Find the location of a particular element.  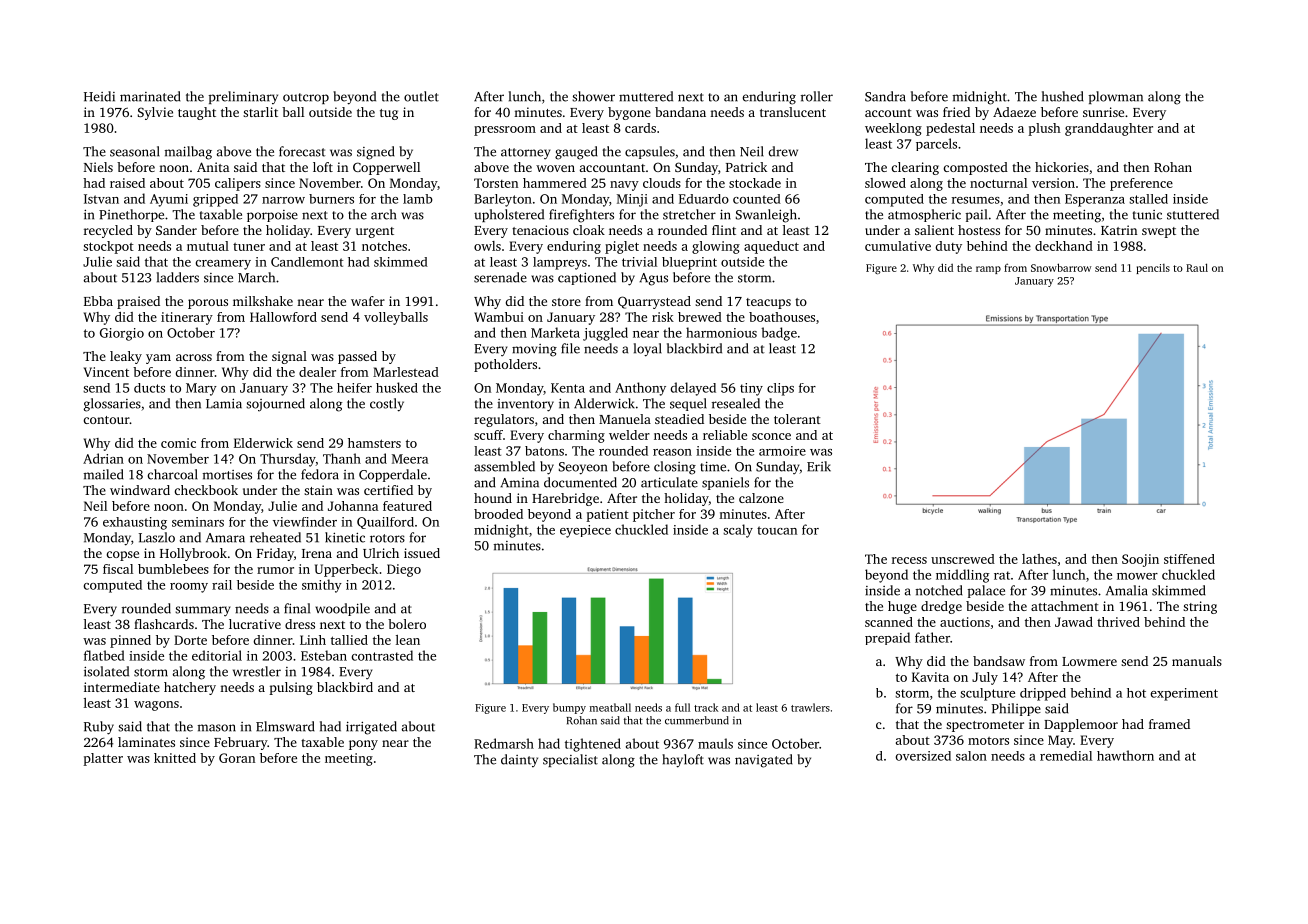

clips is located at coordinates (780, 389).
